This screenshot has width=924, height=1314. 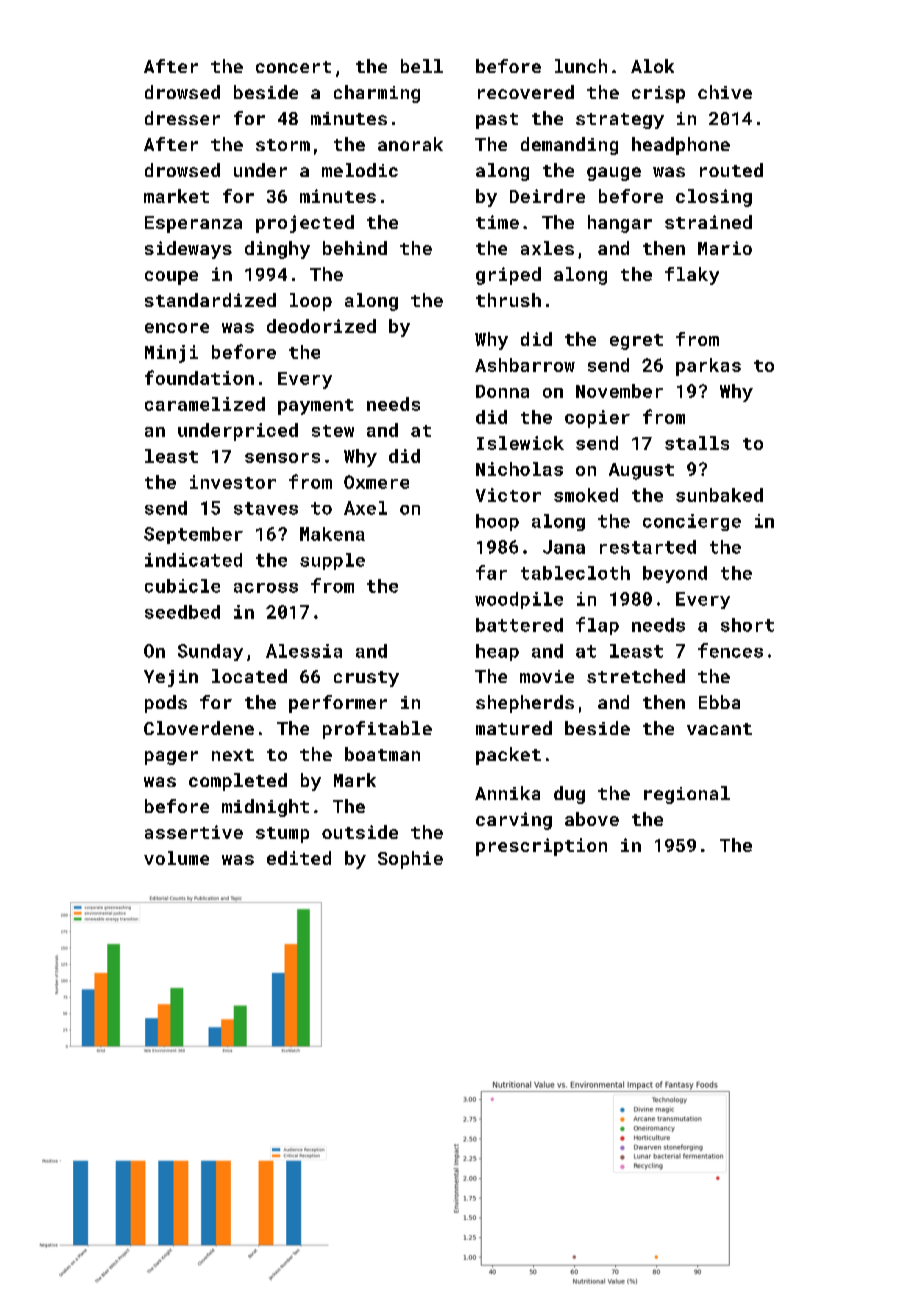 I want to click on payment, so click(x=316, y=407).
